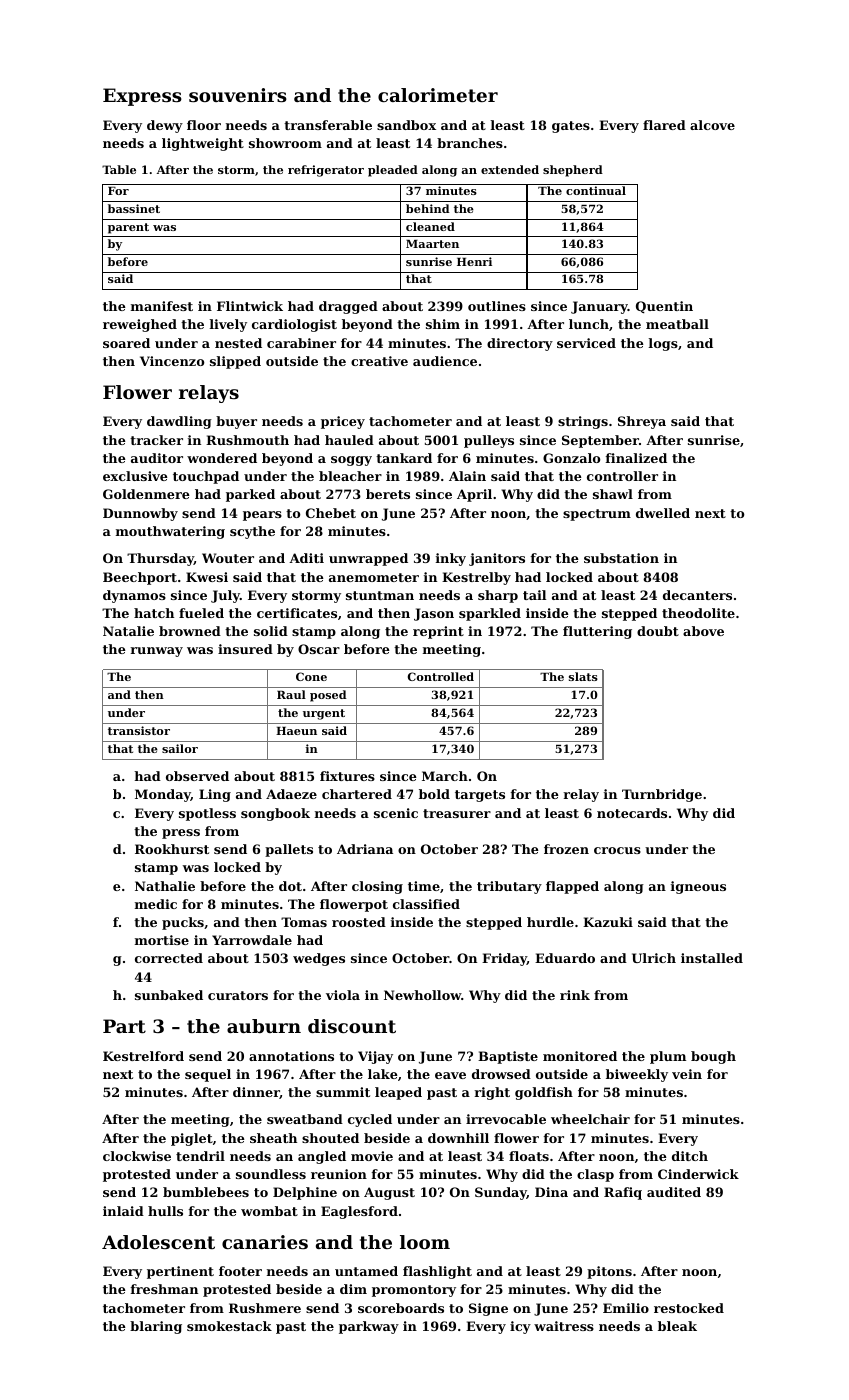  I want to click on runway, so click(156, 652).
